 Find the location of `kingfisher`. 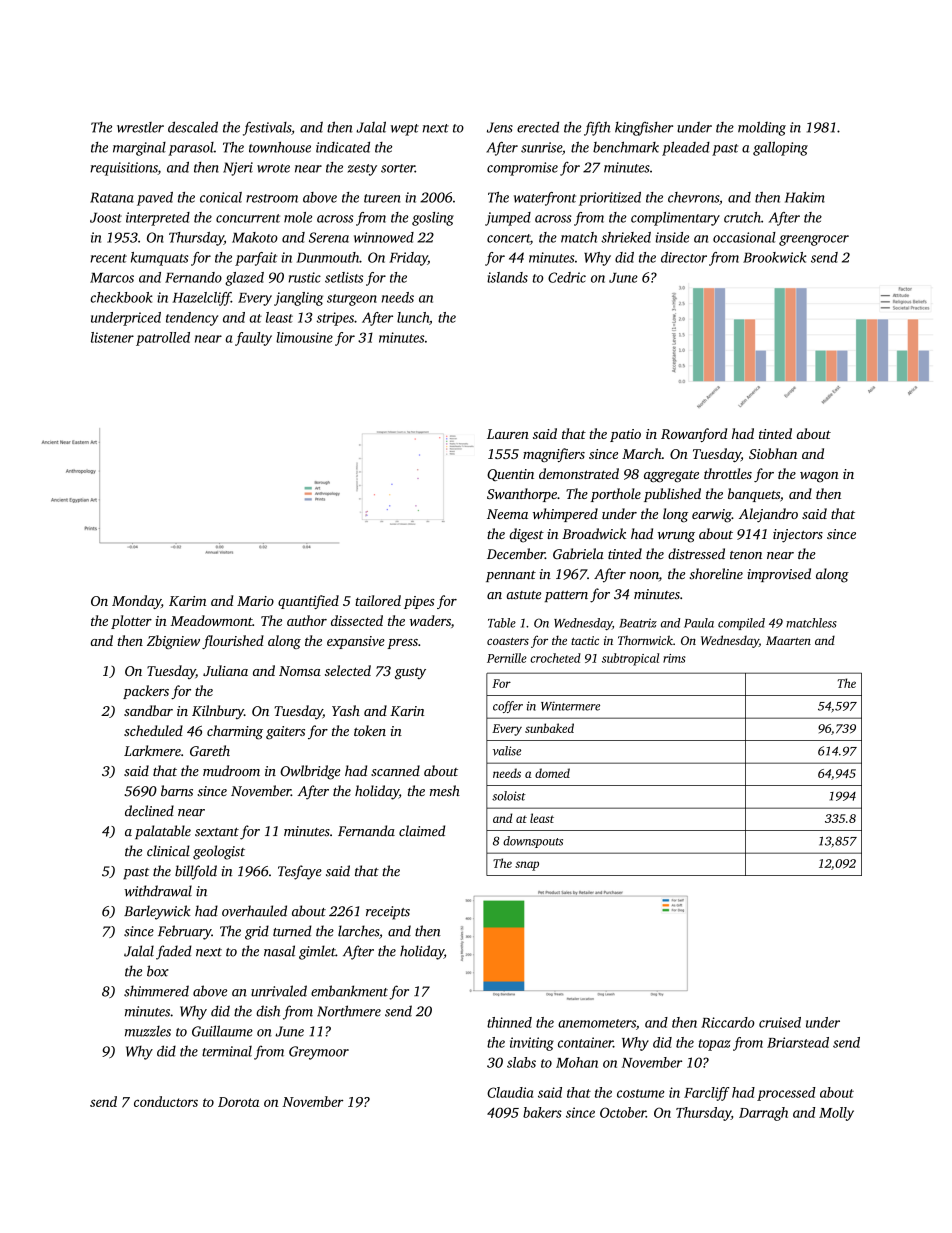

kingfisher is located at coordinates (644, 129).
